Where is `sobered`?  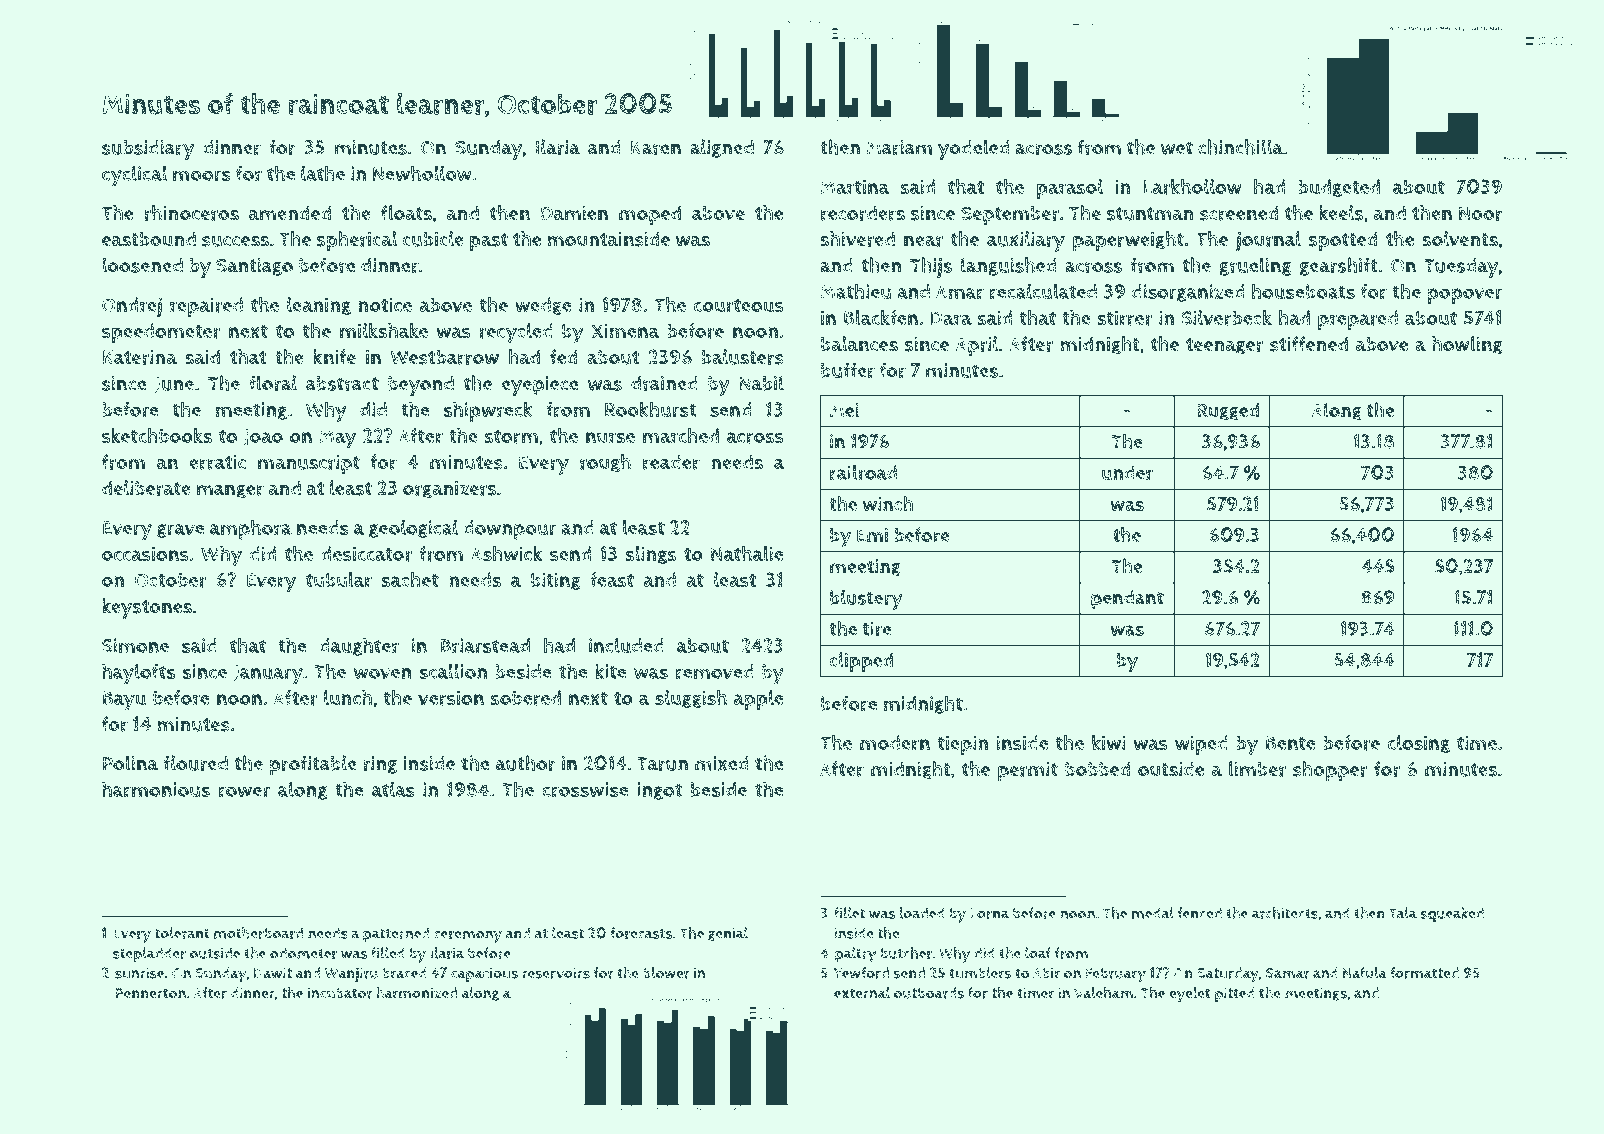
sobered is located at coordinates (526, 698).
